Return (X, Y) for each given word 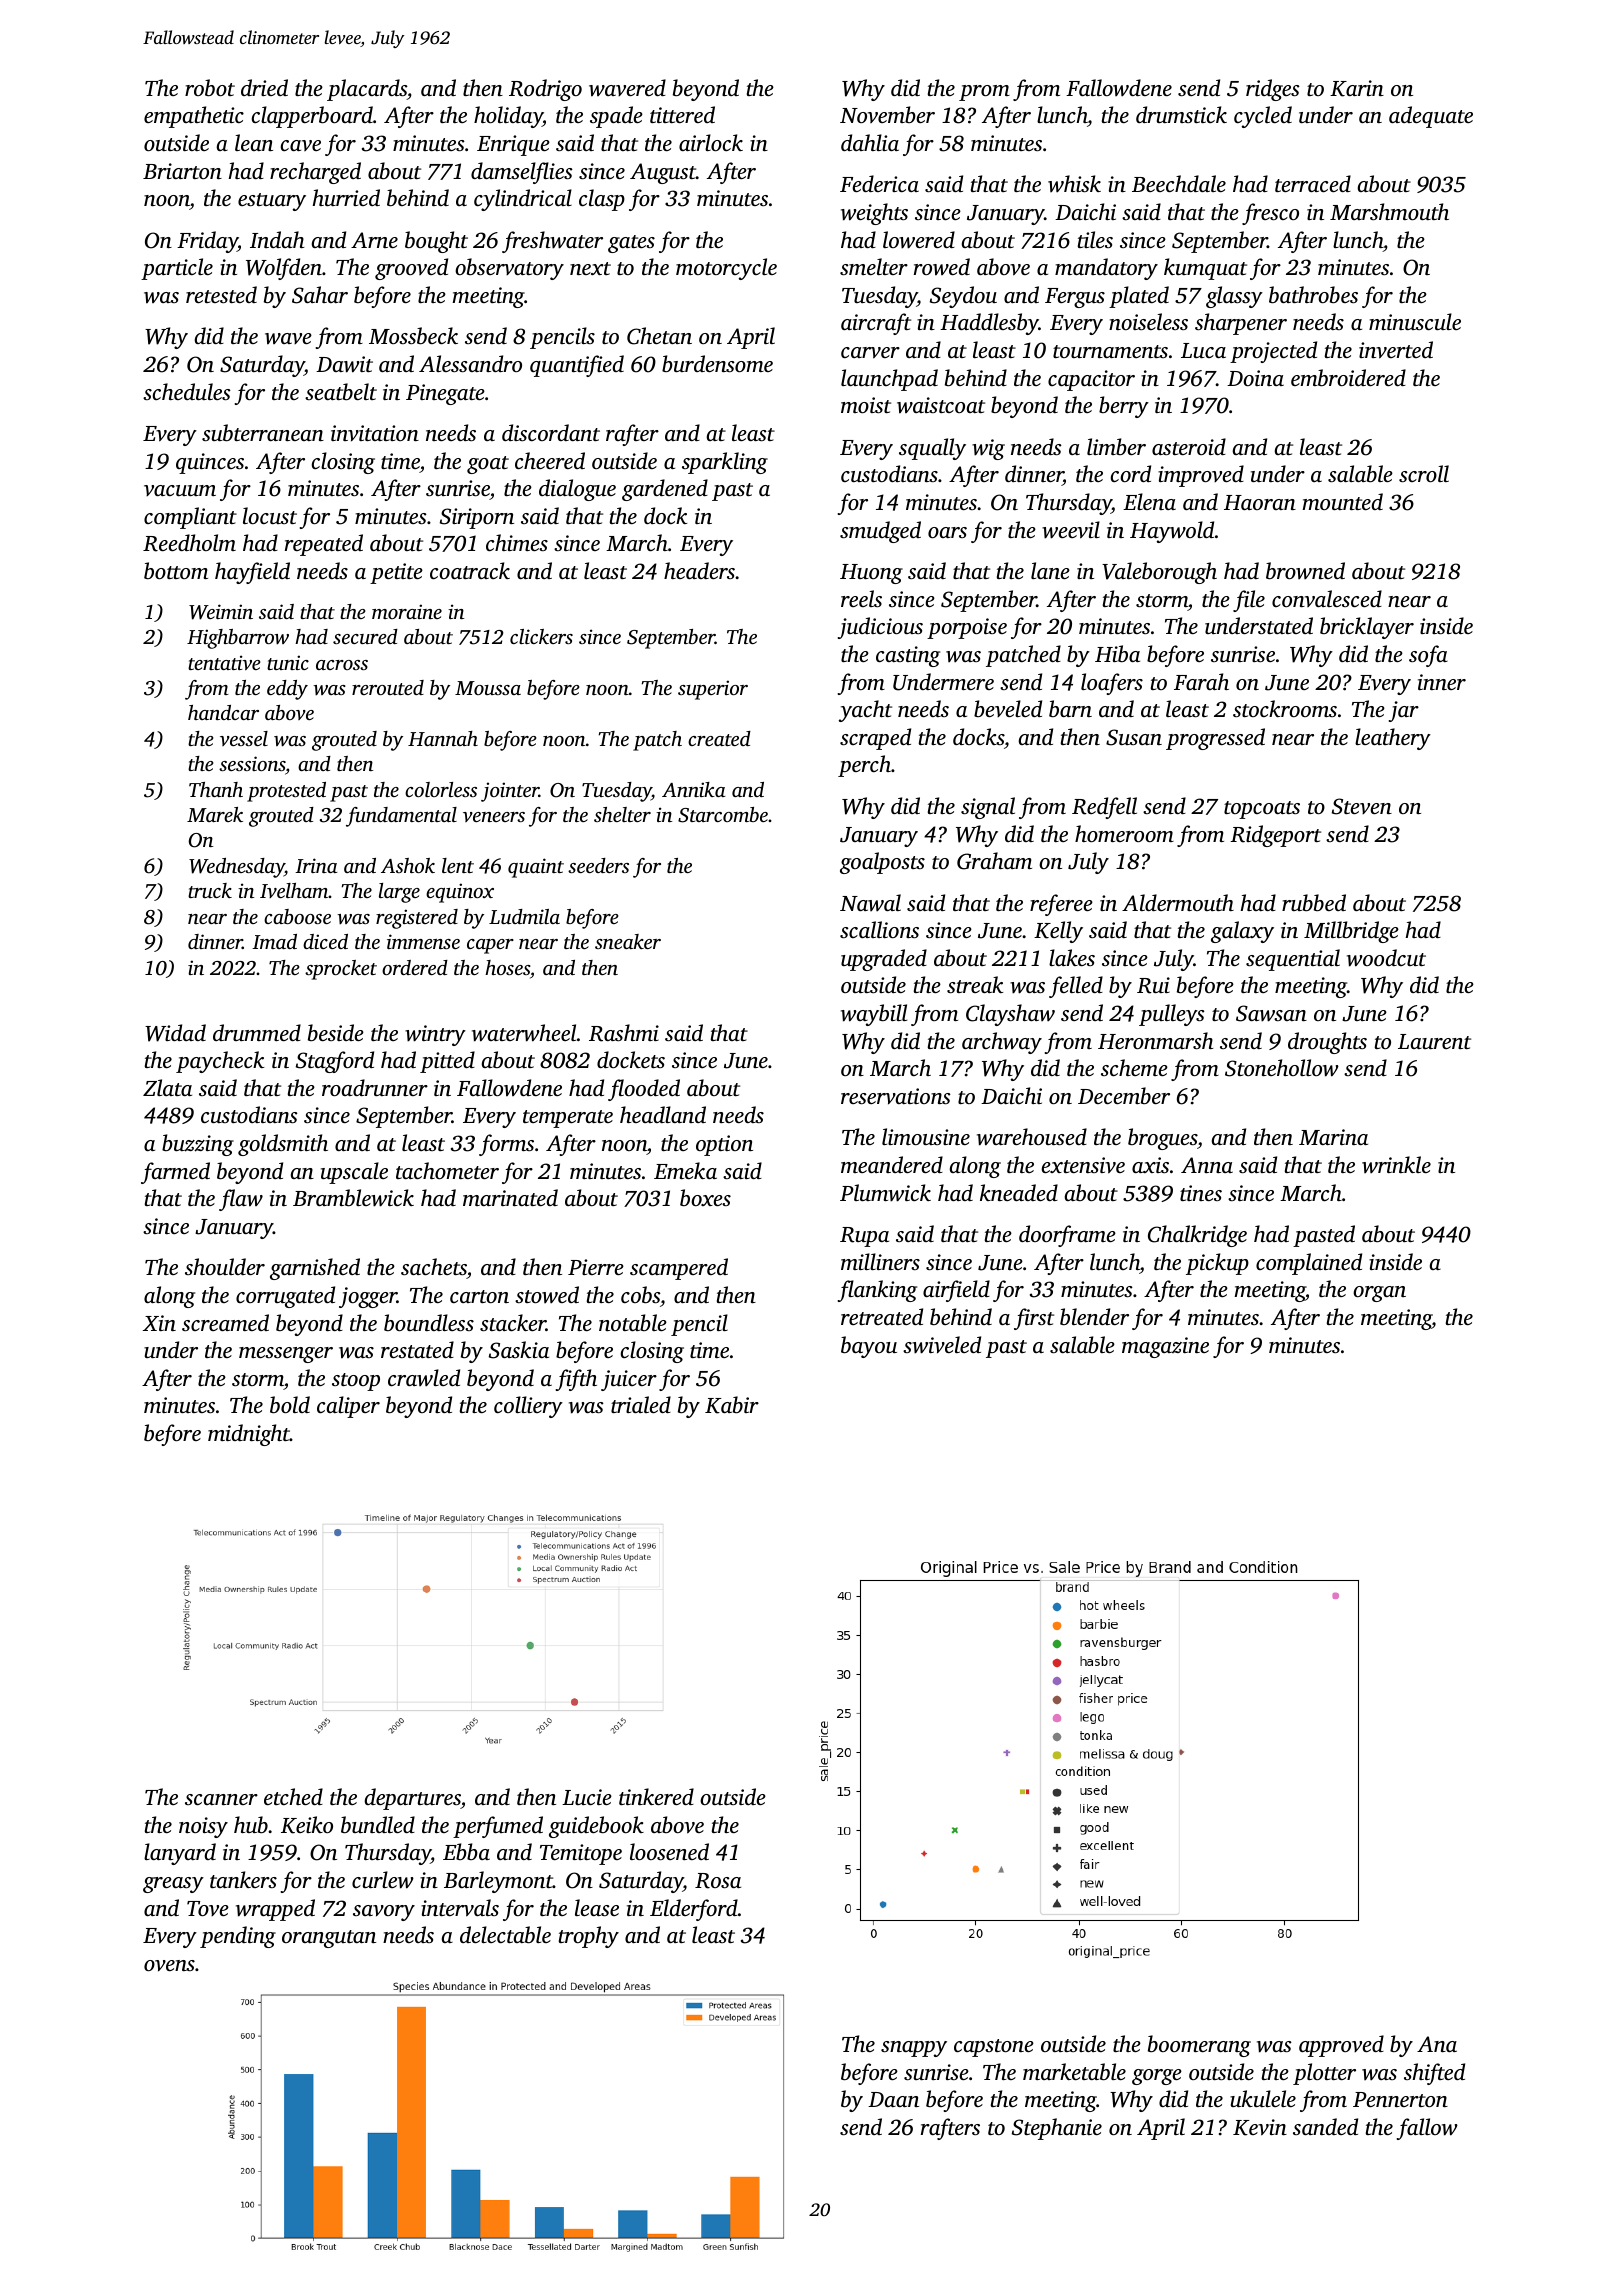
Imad (274, 941)
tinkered (656, 1796)
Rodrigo (545, 90)
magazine (1165, 1347)
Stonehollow (1282, 1068)
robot (210, 87)
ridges (1273, 90)
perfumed (498, 1827)
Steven (1362, 806)
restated (417, 1349)
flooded (644, 1090)
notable (633, 1322)
